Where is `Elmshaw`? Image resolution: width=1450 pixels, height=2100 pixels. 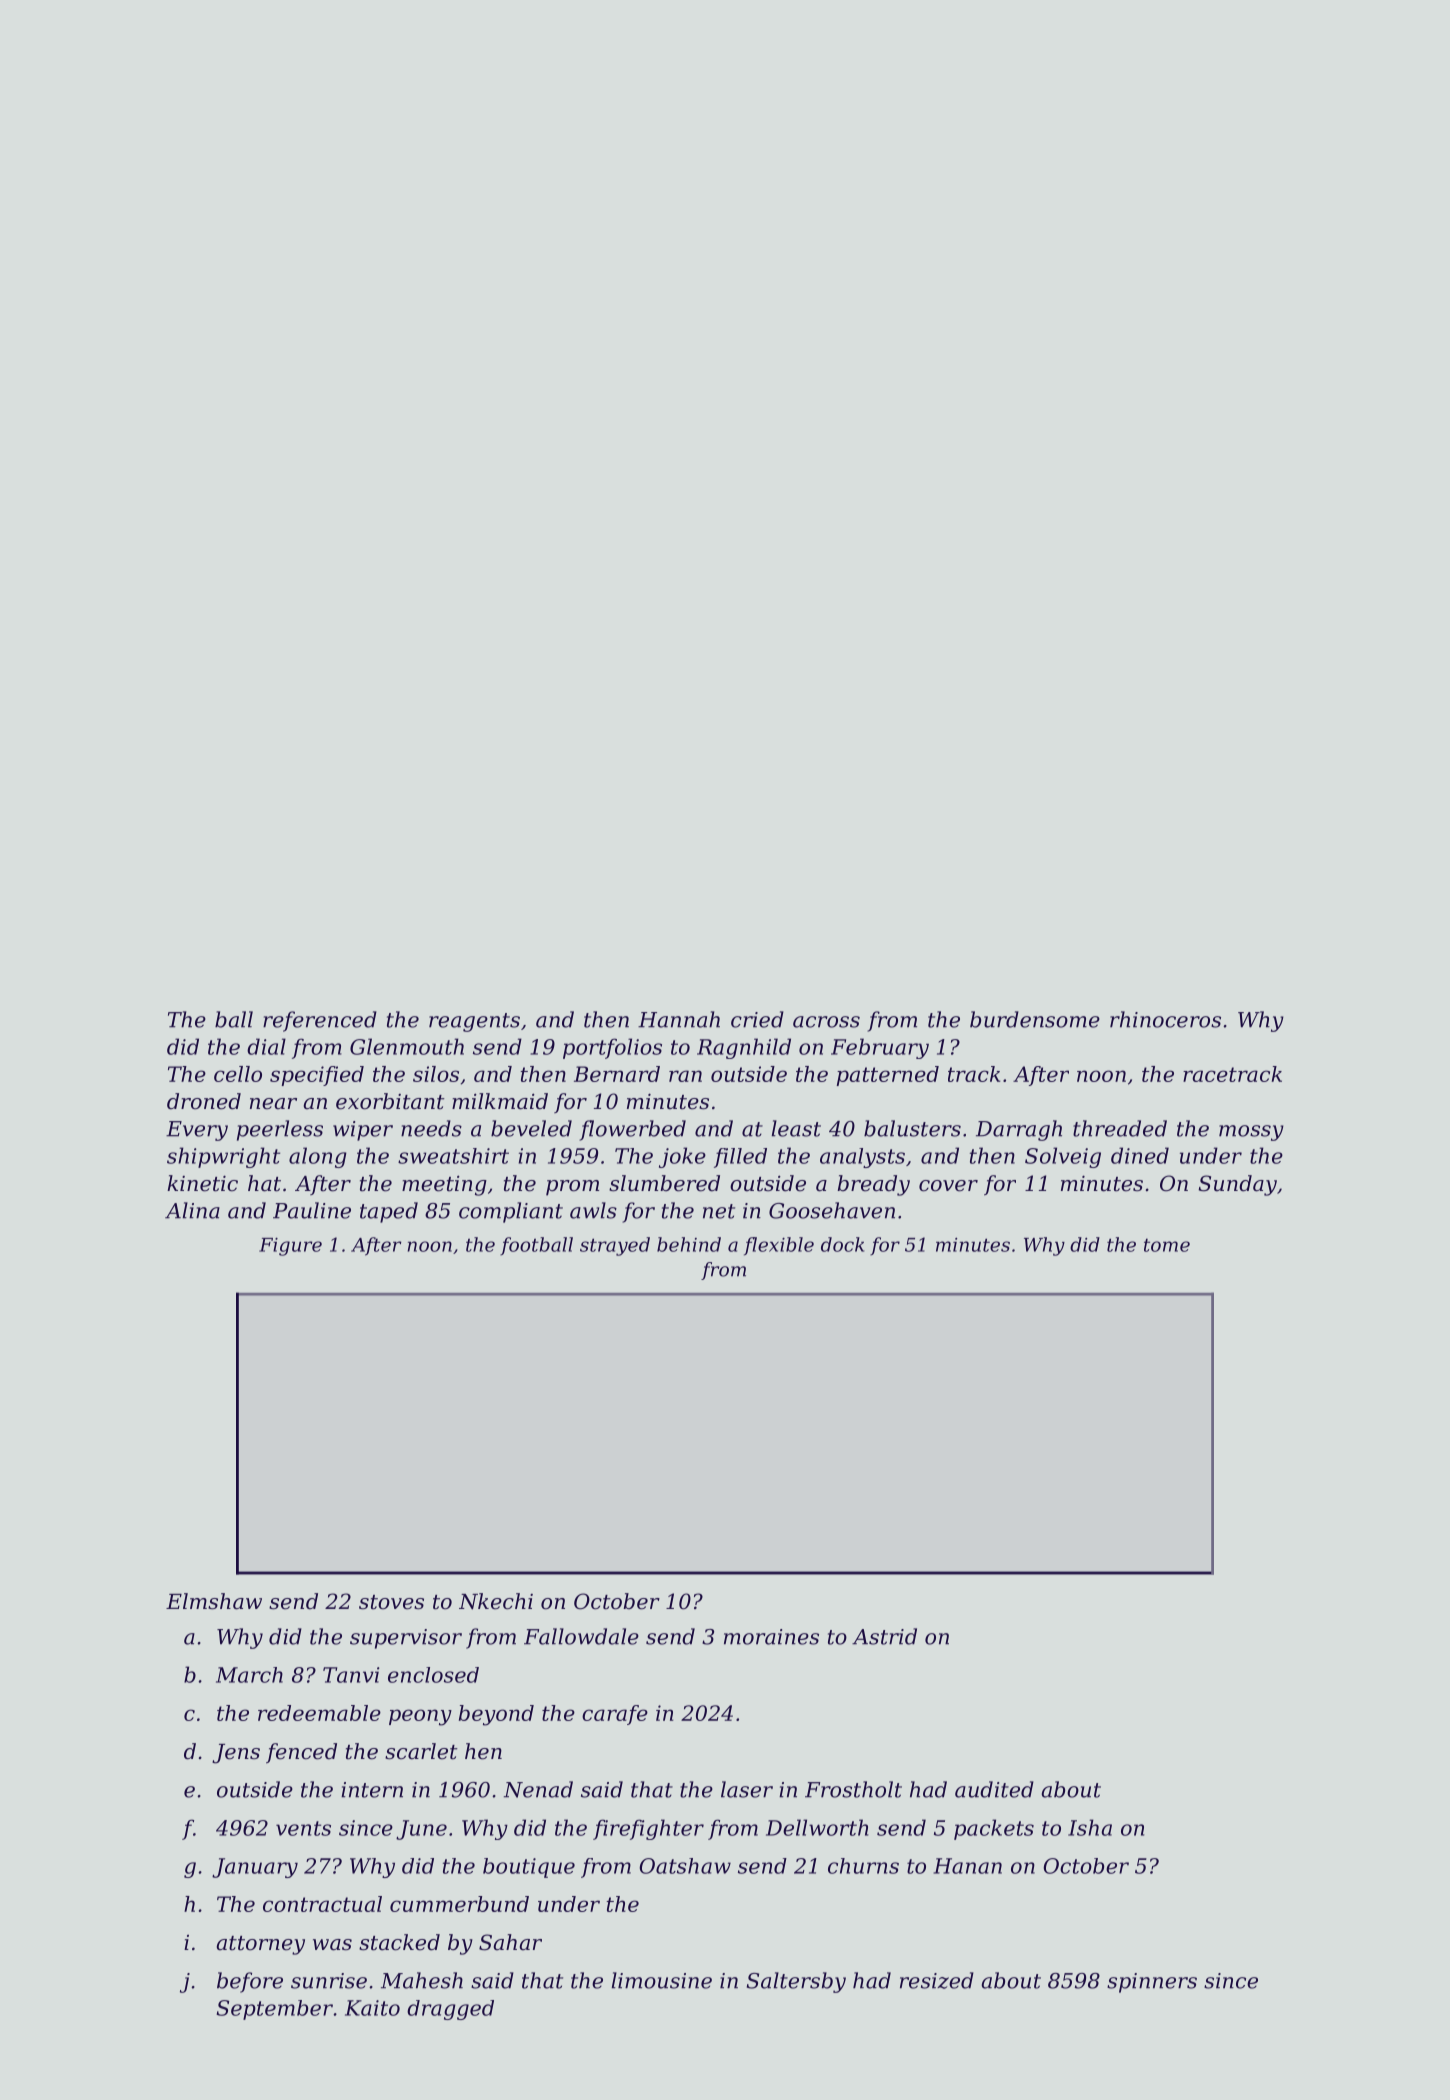 Elmshaw is located at coordinates (214, 1601).
